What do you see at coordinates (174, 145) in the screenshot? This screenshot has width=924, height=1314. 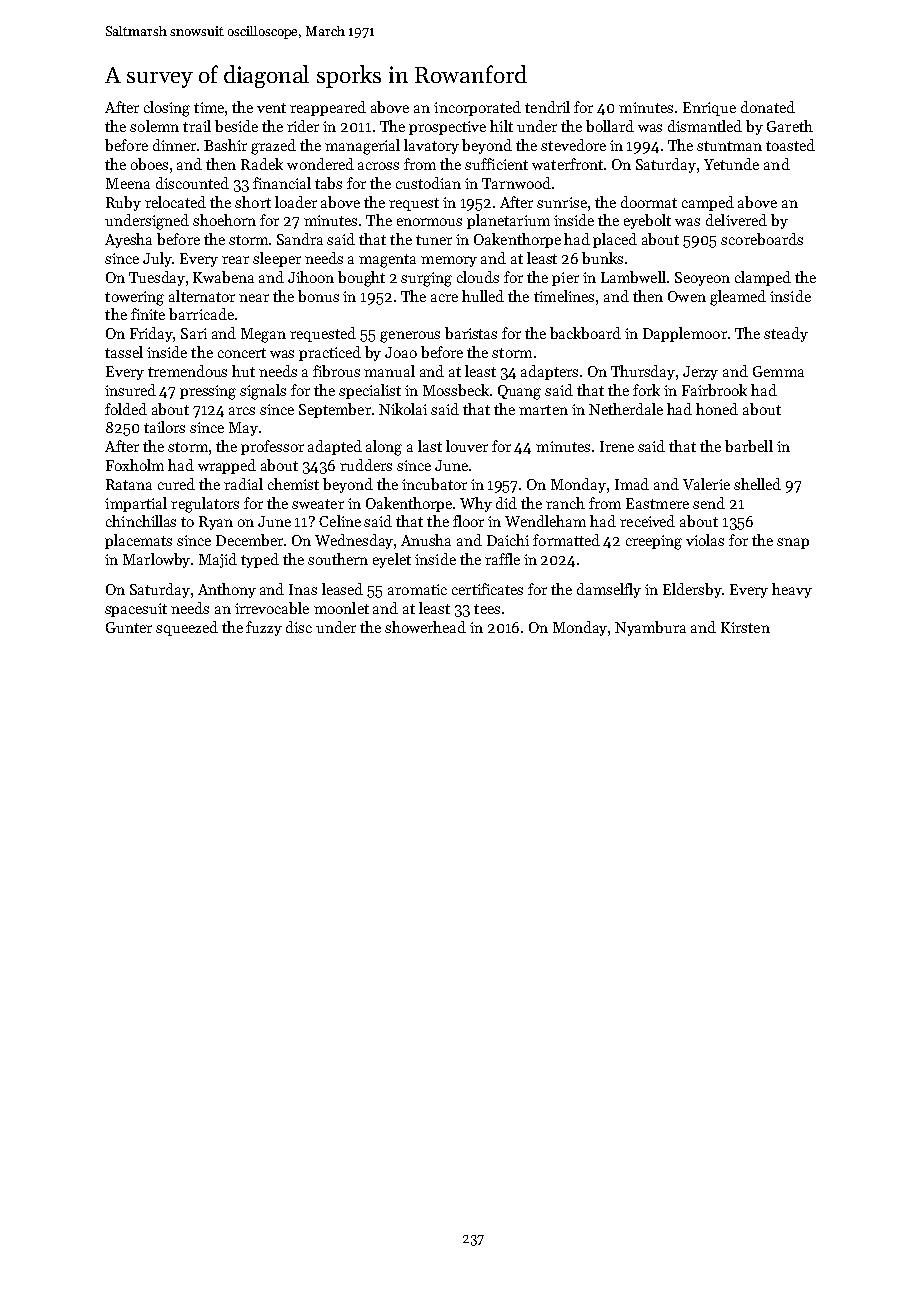 I see `dinner` at bounding box center [174, 145].
